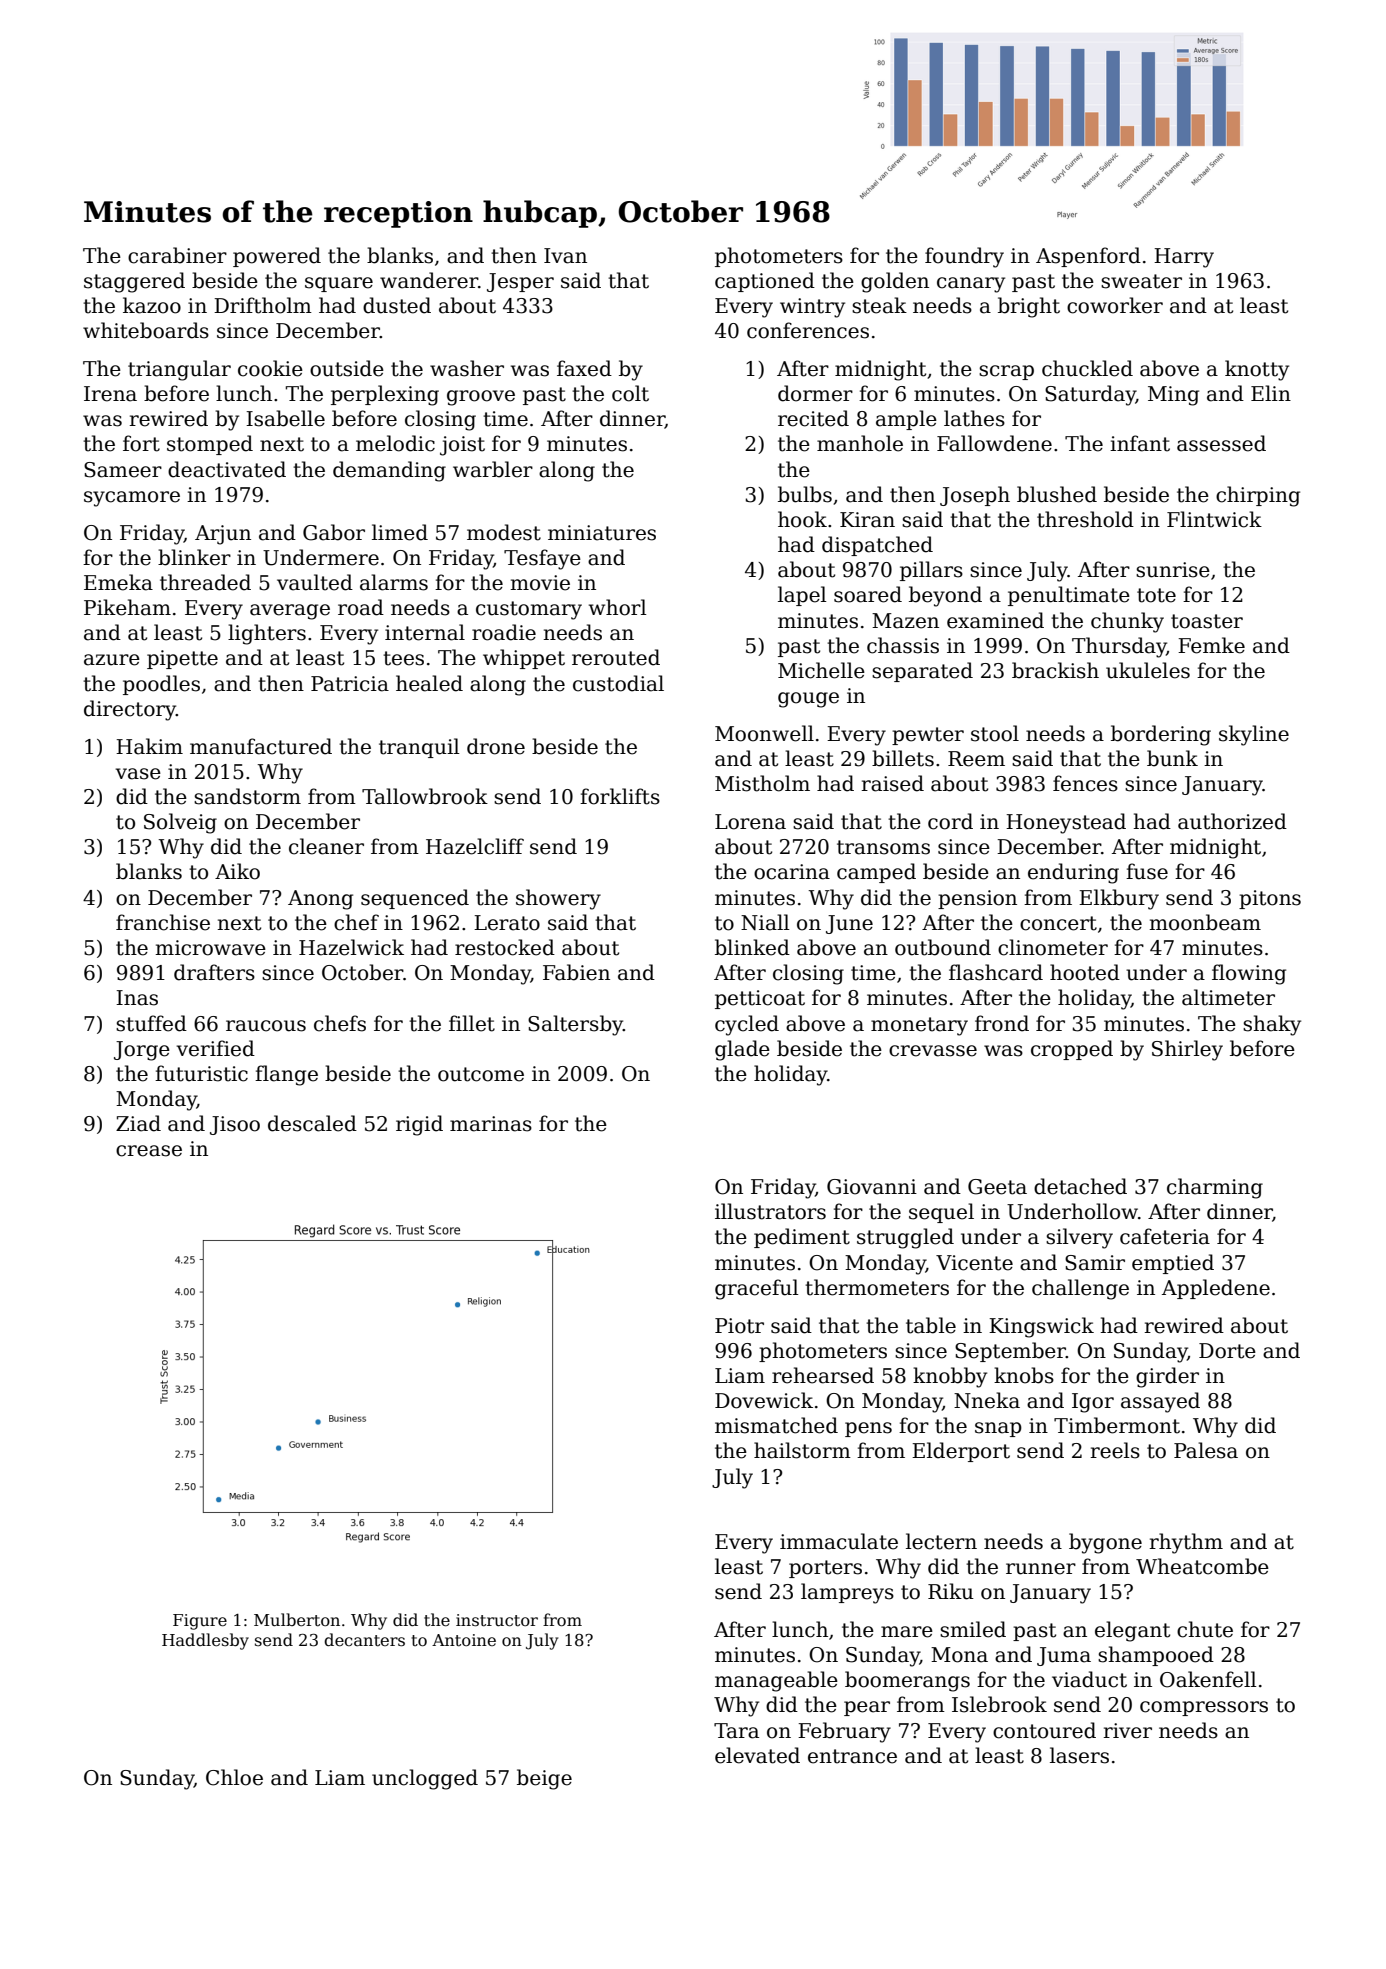  What do you see at coordinates (277, 257) in the screenshot?
I see `powered` at bounding box center [277, 257].
